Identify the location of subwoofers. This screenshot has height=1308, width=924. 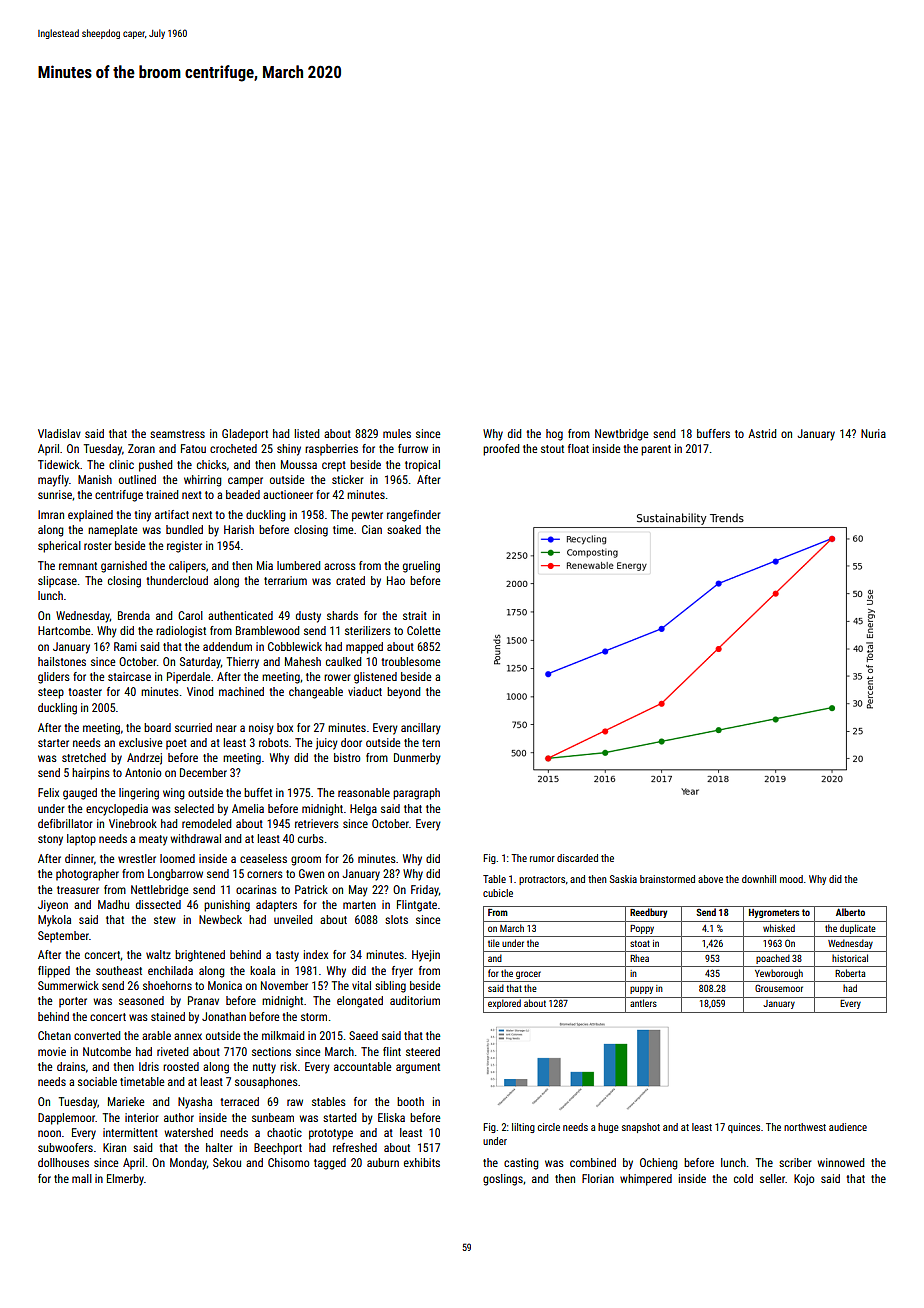
(65, 1147).
